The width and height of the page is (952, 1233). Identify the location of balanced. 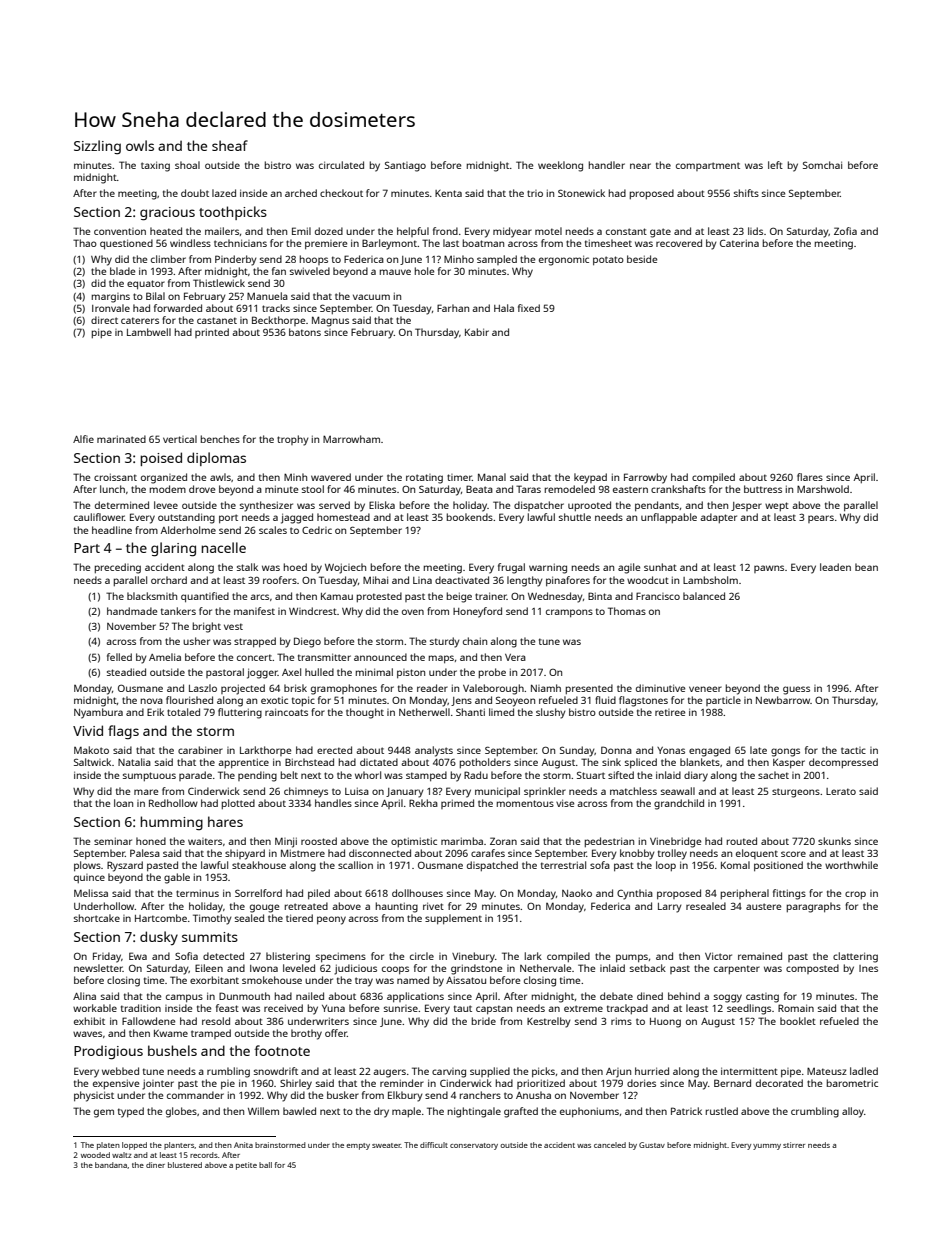
(704, 596).
